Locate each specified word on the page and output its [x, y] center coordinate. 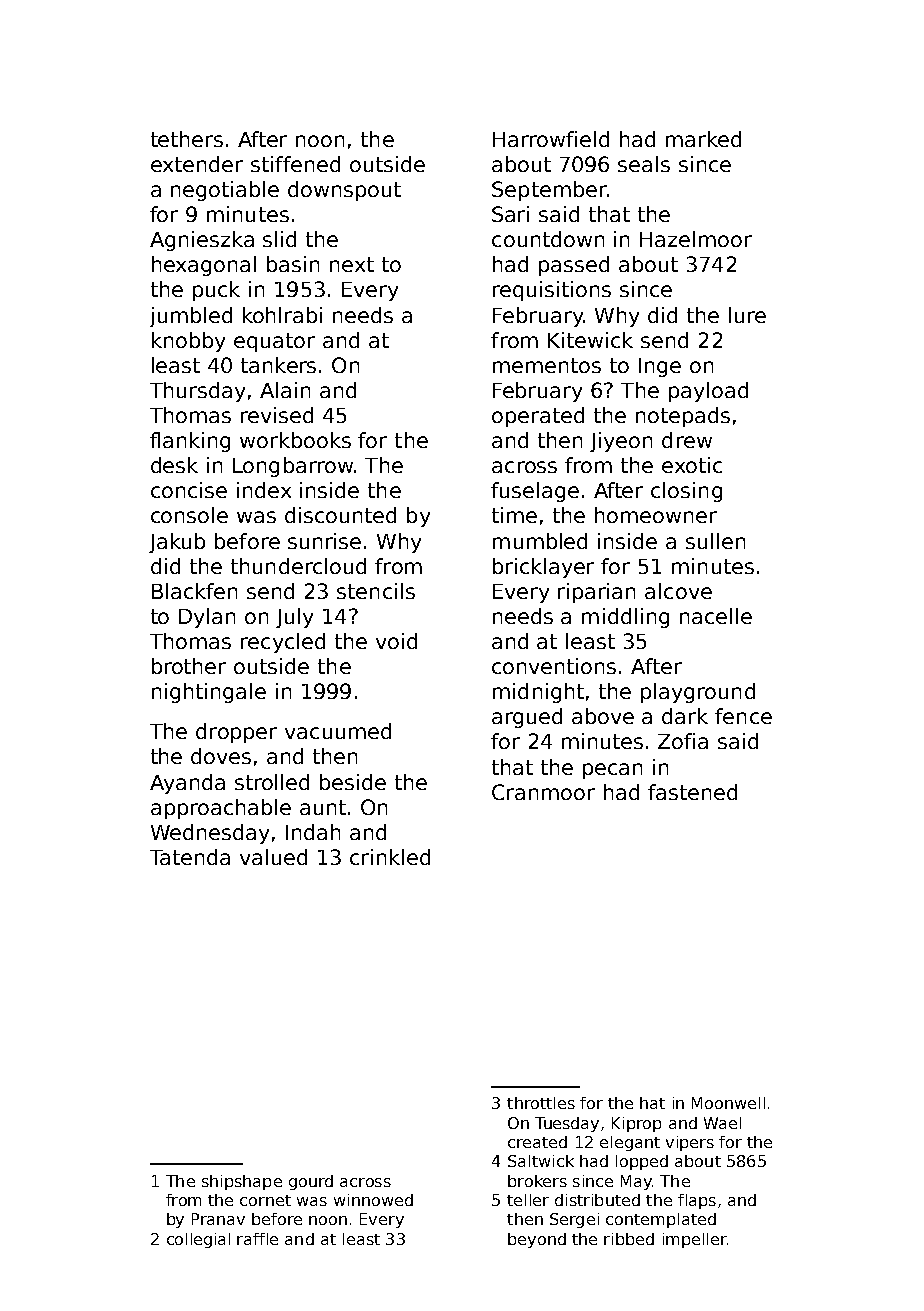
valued [273, 857]
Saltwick [541, 1161]
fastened [692, 792]
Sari [510, 214]
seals [644, 164]
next [352, 264]
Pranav [218, 1219]
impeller [694, 1240]
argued [527, 718]
